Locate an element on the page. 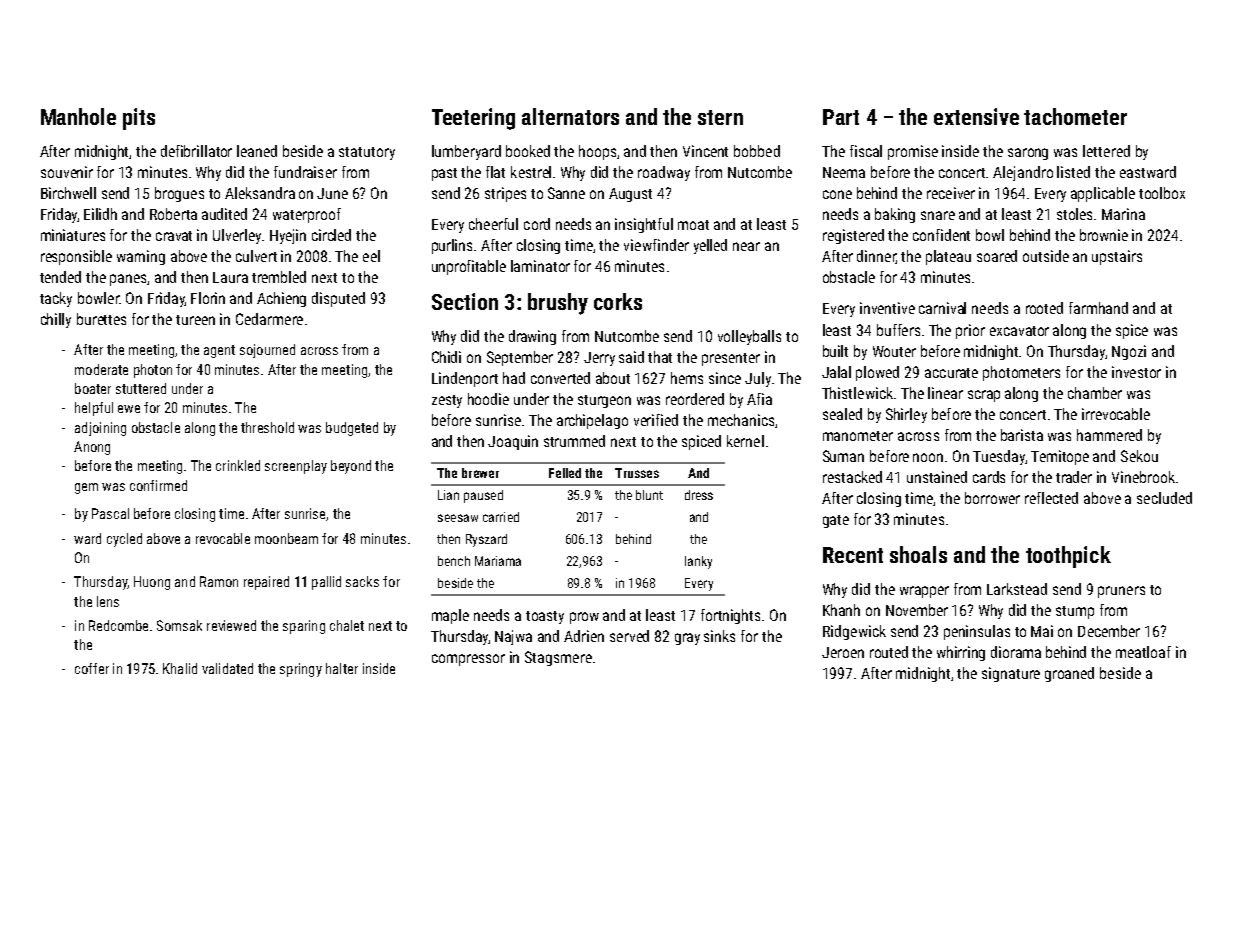 This page has width=1233, height=952. snare is located at coordinates (938, 215).
